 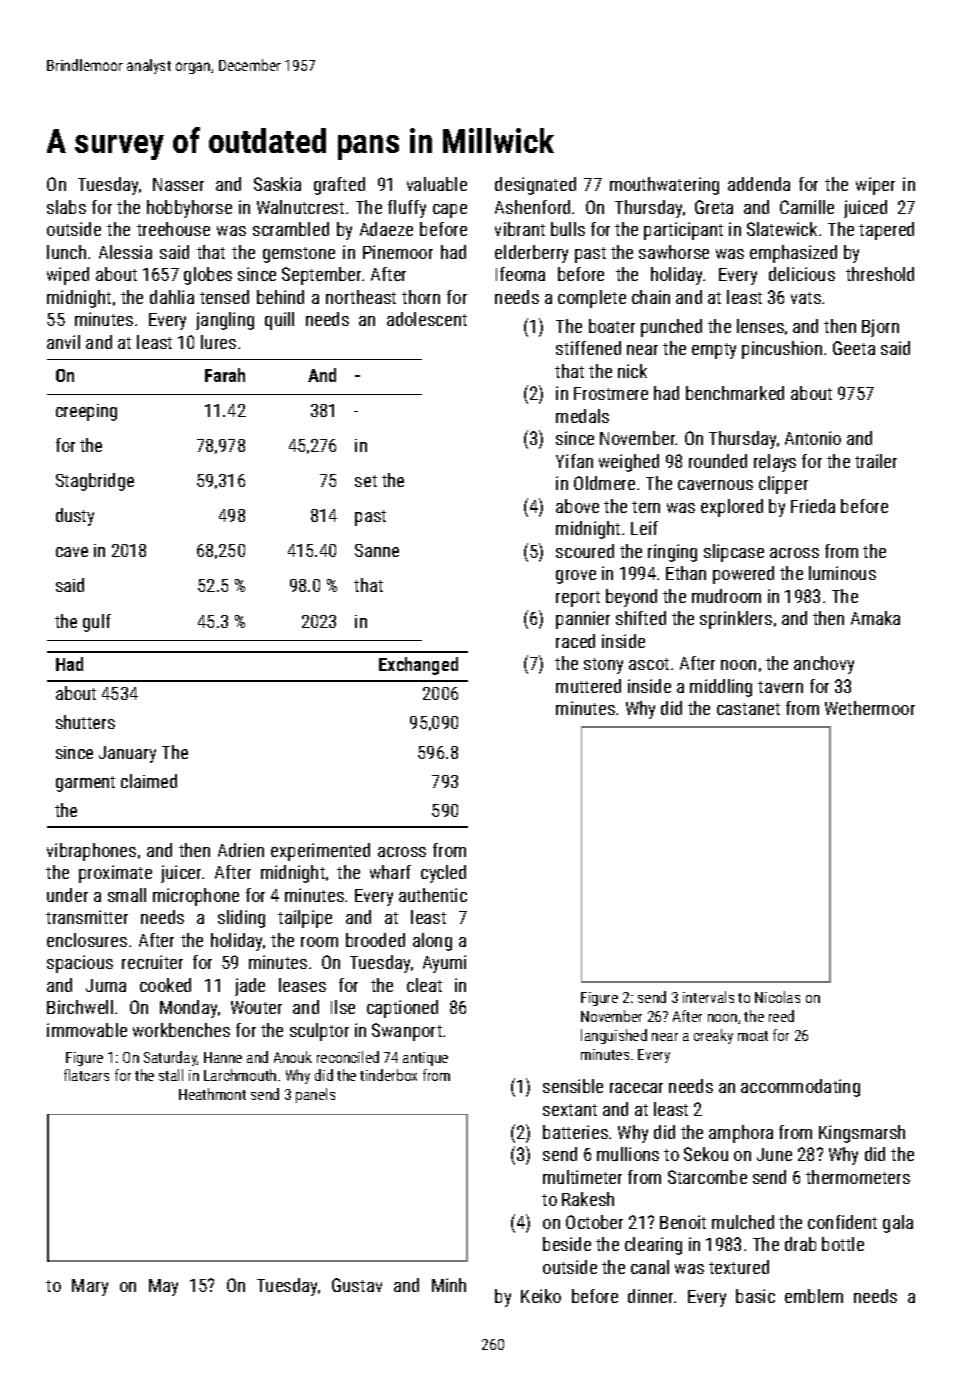 What do you see at coordinates (68, 276) in the screenshot?
I see `wiped` at bounding box center [68, 276].
